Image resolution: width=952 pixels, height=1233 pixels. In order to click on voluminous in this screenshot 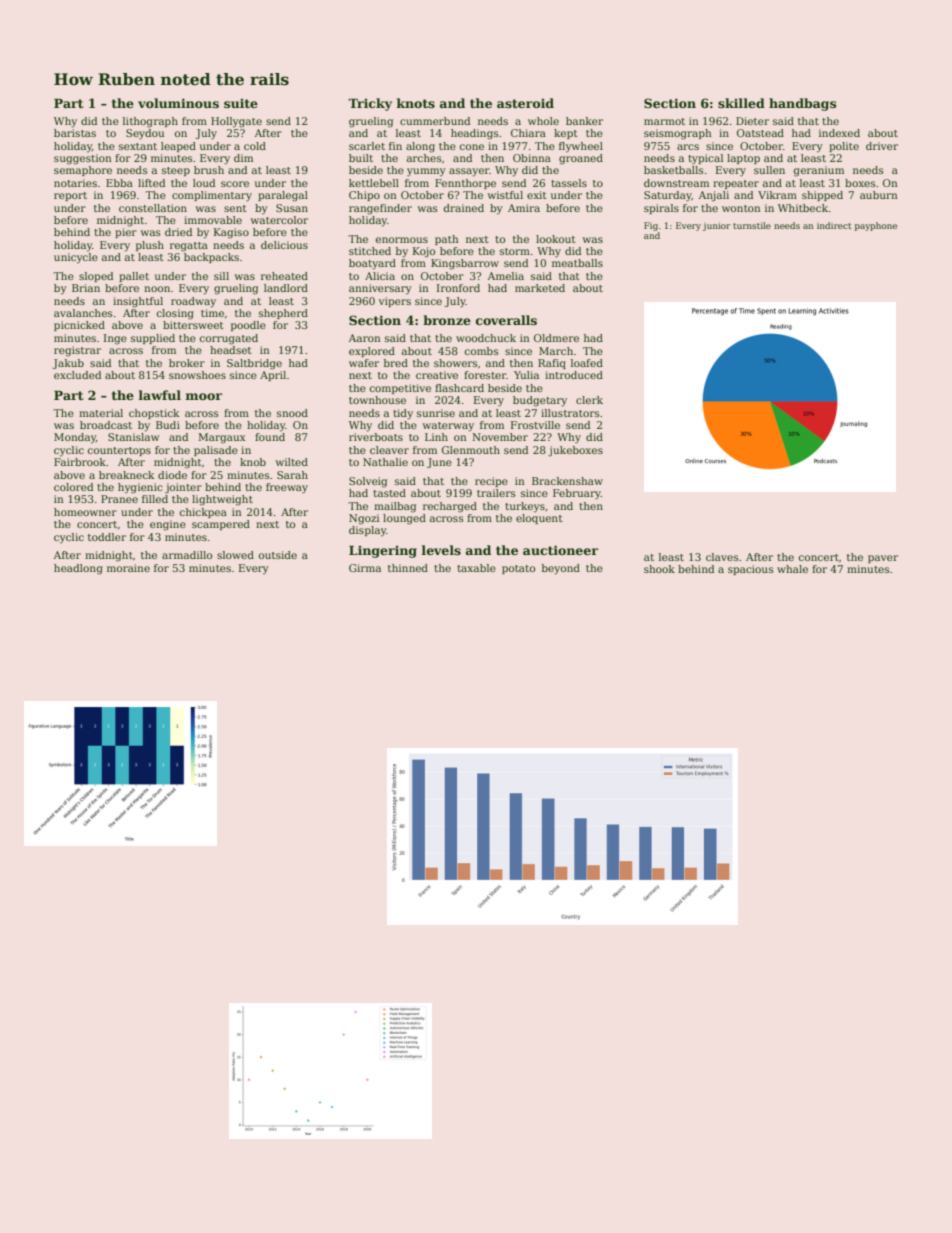, I will do `click(178, 103)`.
